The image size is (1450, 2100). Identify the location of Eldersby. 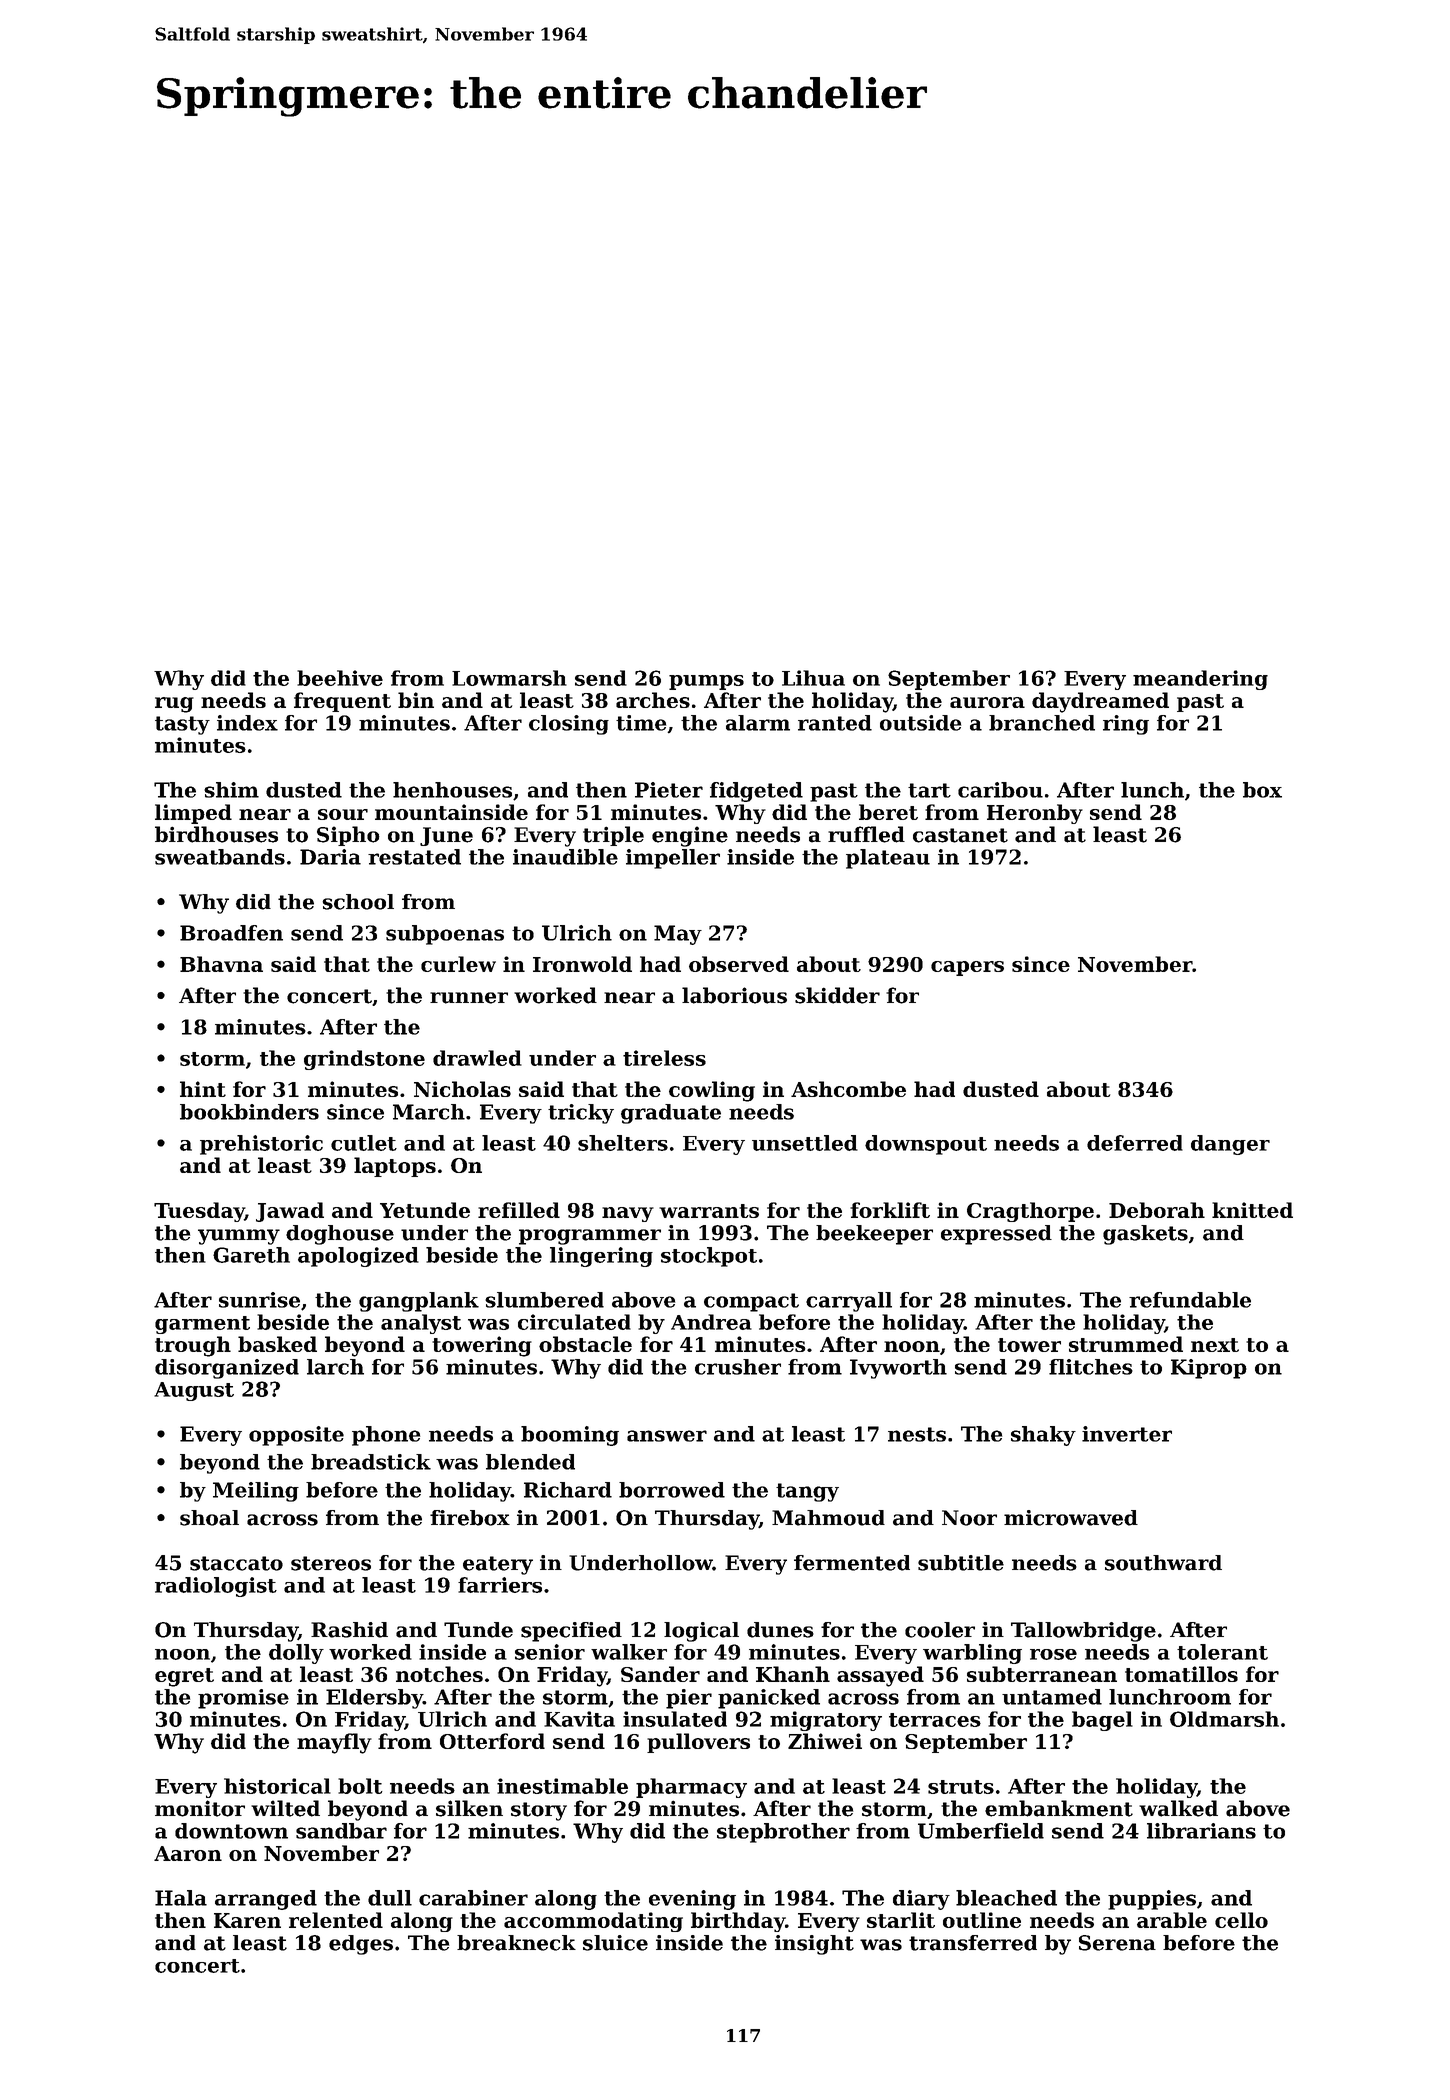
(374, 1699).
